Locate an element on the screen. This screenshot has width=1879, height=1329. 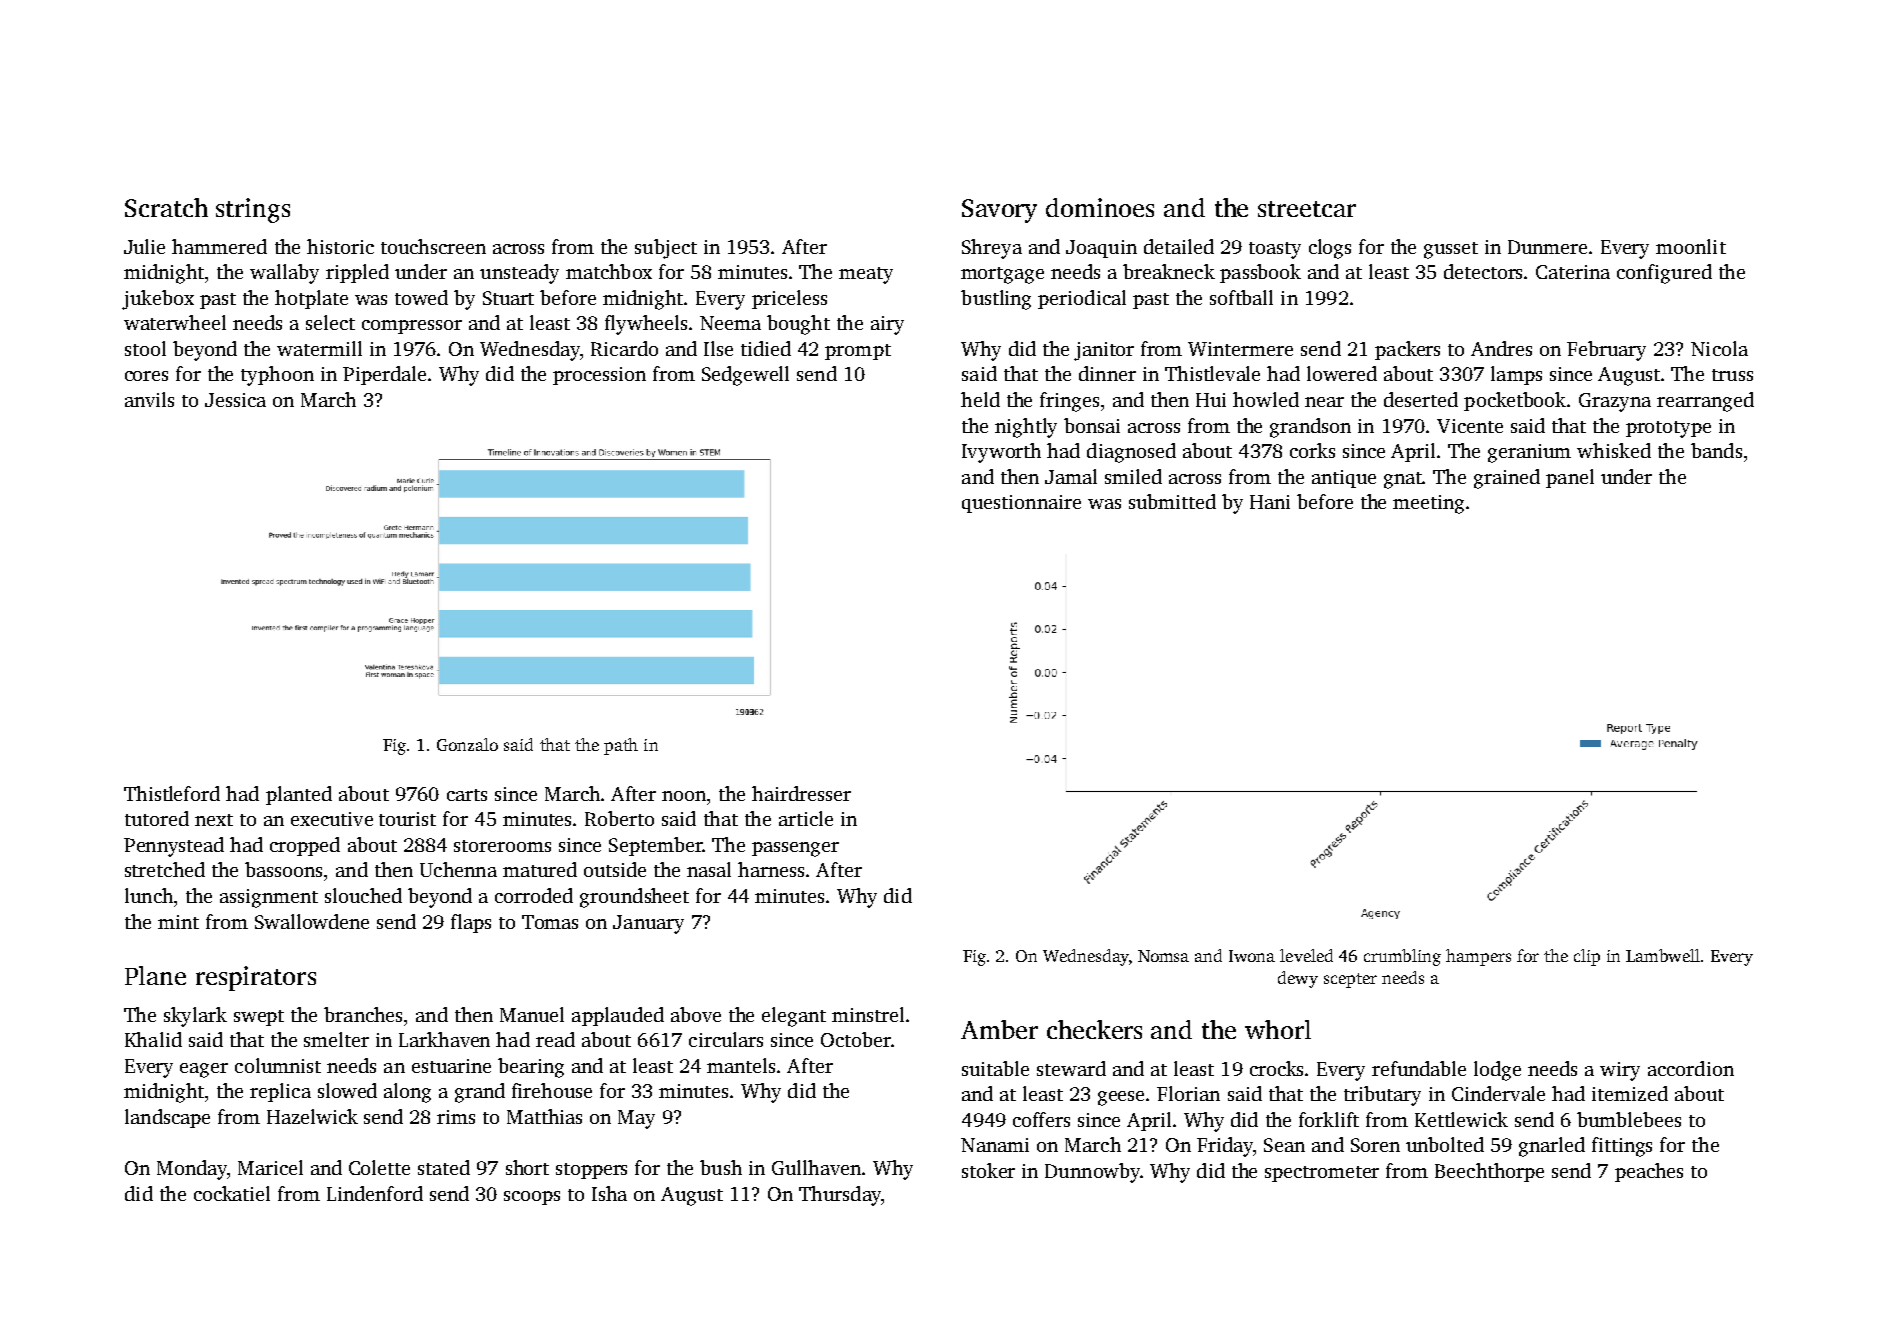
Jessica is located at coordinates (235, 400).
